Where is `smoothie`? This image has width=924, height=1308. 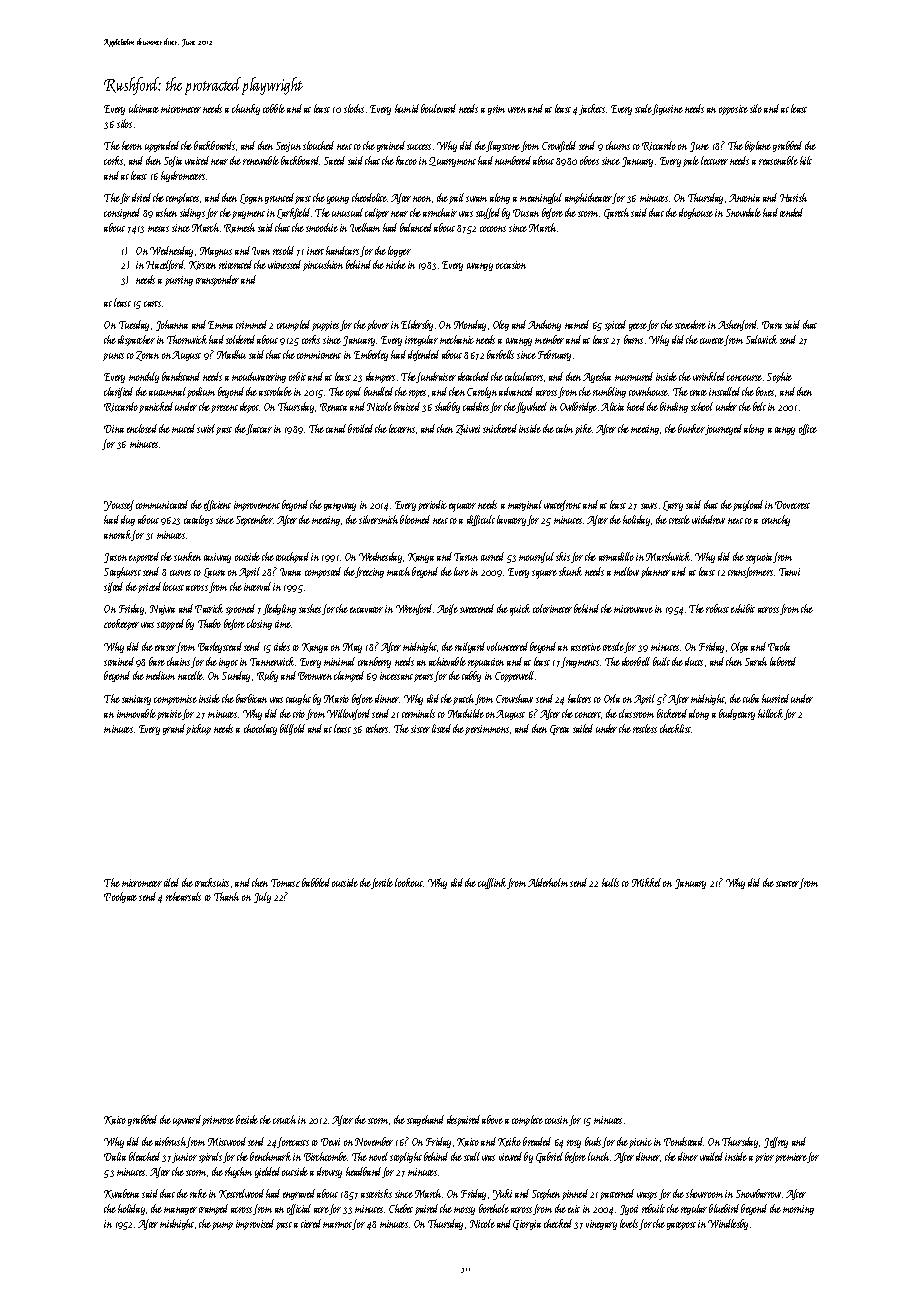
smoothie is located at coordinates (322, 227).
